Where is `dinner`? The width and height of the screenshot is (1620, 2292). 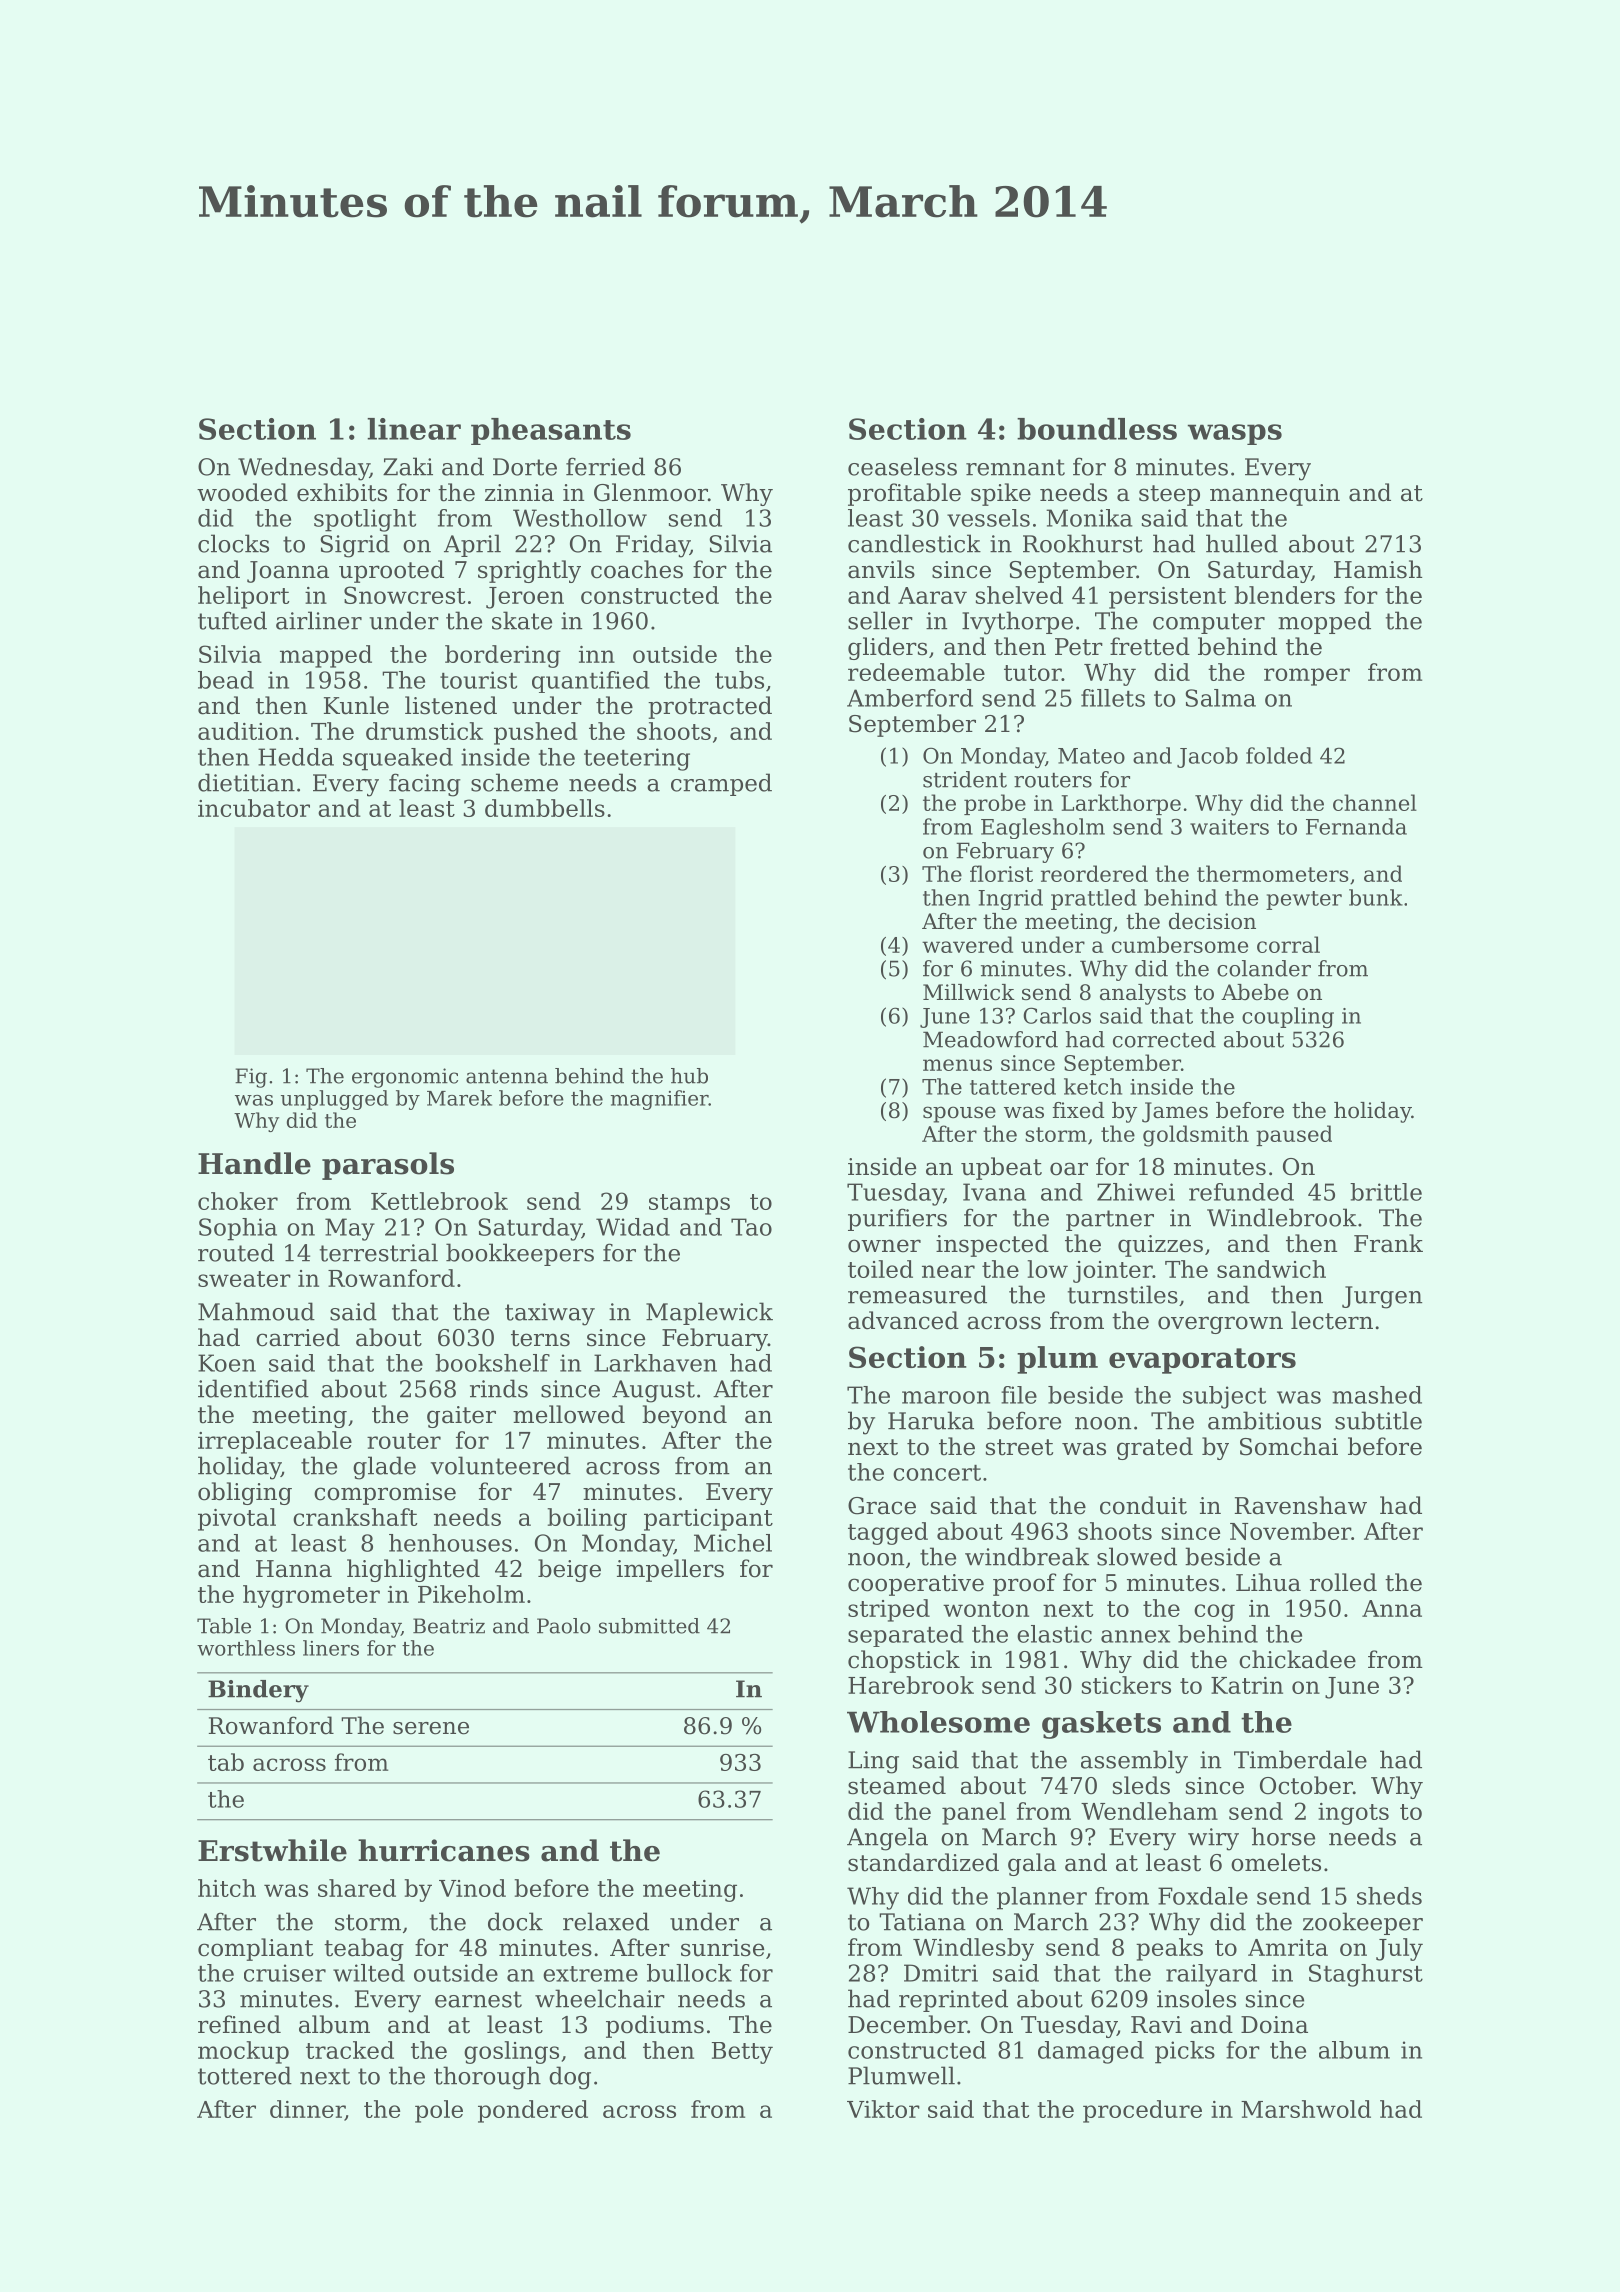 dinner is located at coordinates (307, 2110).
